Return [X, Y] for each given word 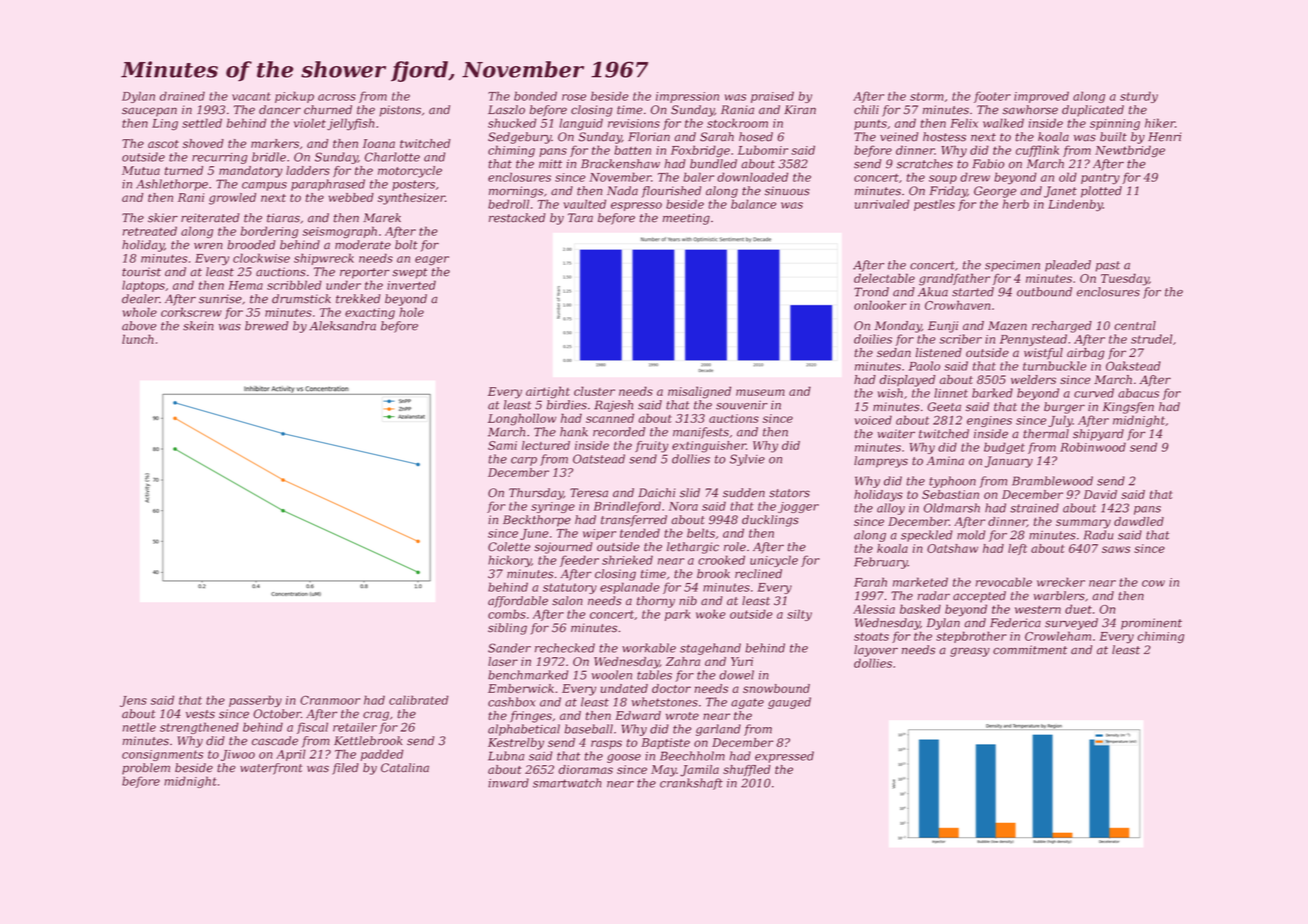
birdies [567, 405]
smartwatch [567, 783]
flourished [671, 192]
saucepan [149, 112]
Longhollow [522, 419]
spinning [1115, 125]
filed [345, 769]
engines [989, 421]
